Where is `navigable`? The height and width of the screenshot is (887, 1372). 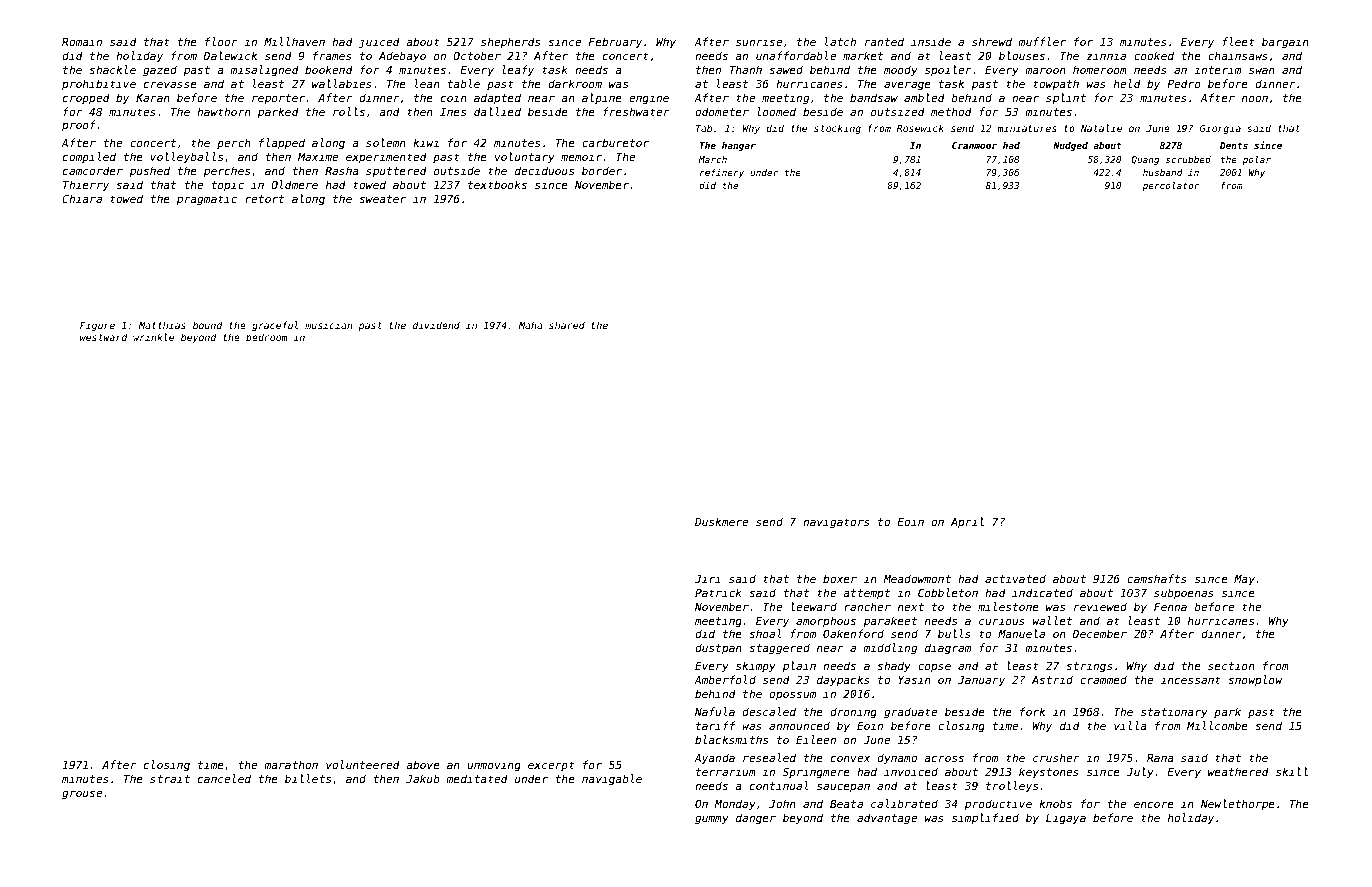
navigable is located at coordinates (612, 780).
